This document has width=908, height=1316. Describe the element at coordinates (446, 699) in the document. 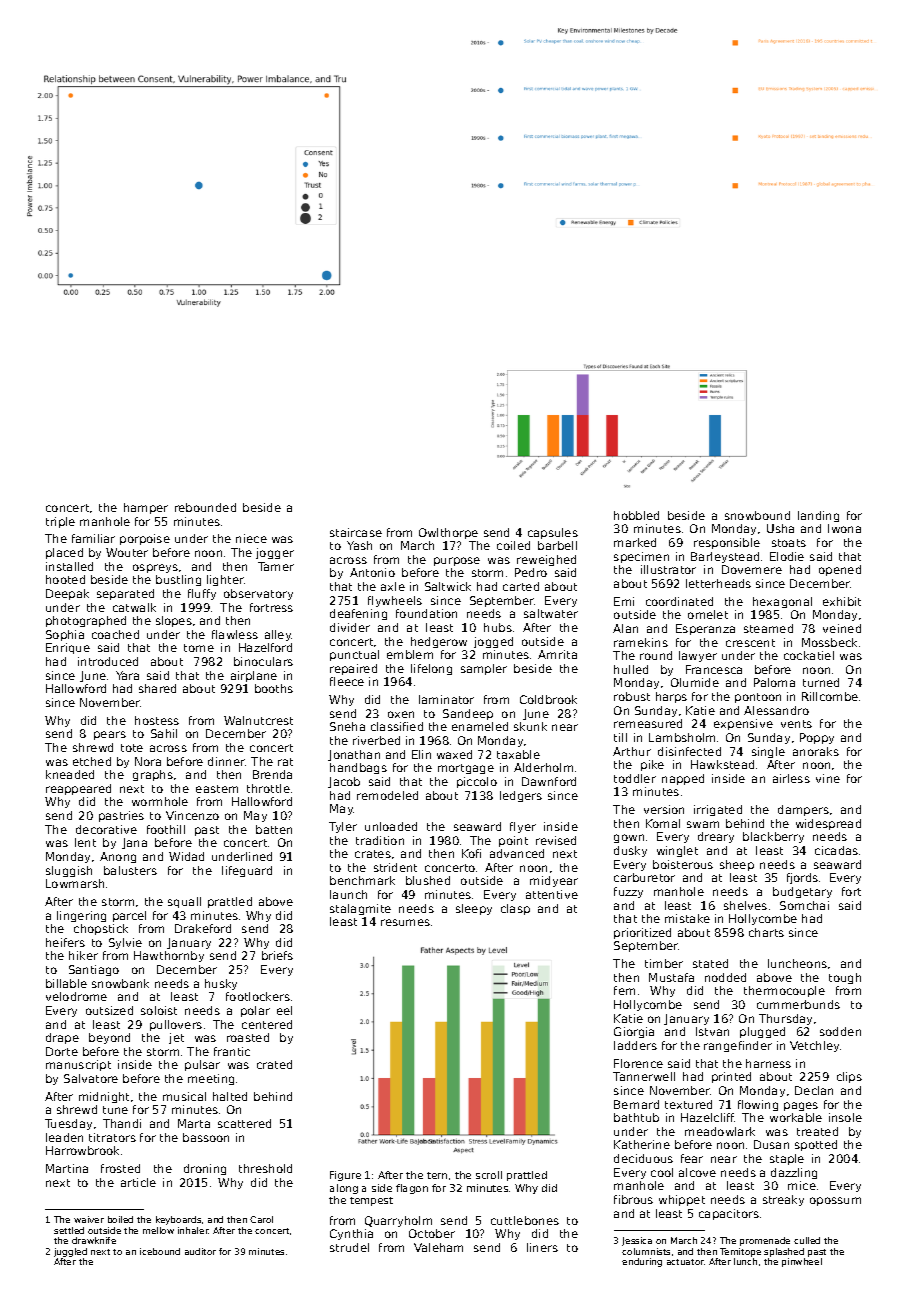

I see `laminator` at that location.
